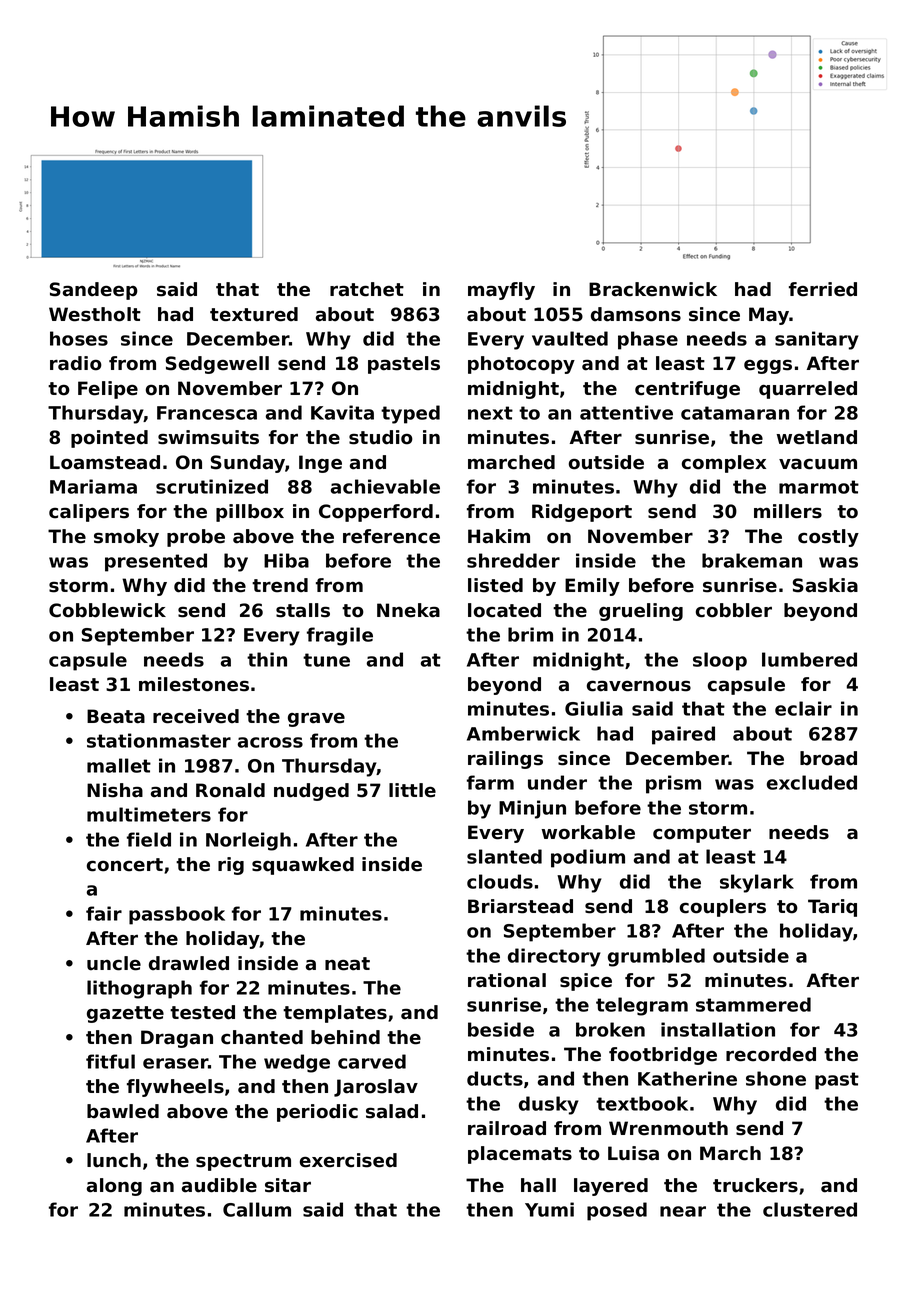  I want to click on centrifuge, so click(687, 390).
